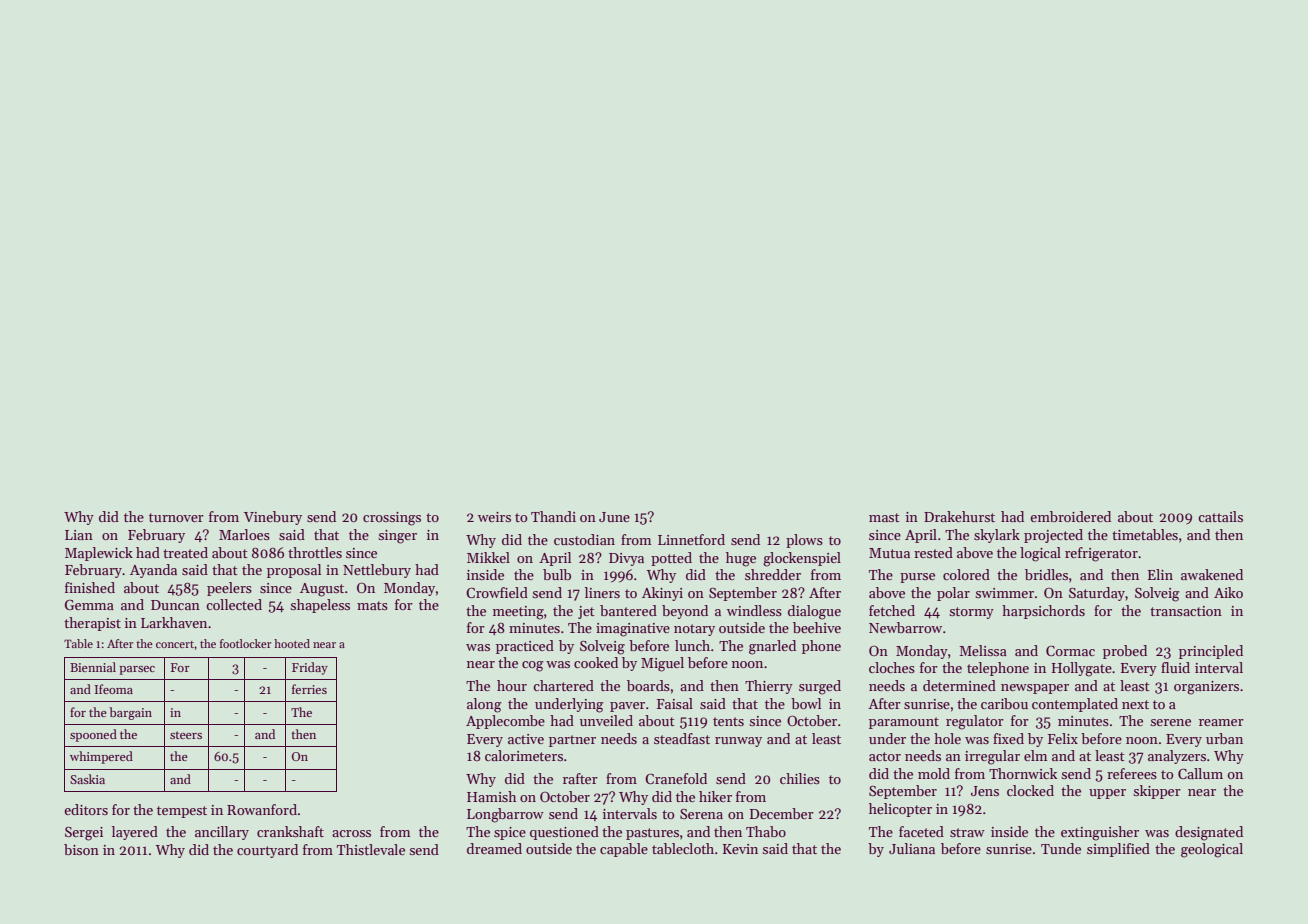 Image resolution: width=1308 pixels, height=924 pixels. Describe the element at coordinates (1224, 738) in the document. I see `urban` at that location.
